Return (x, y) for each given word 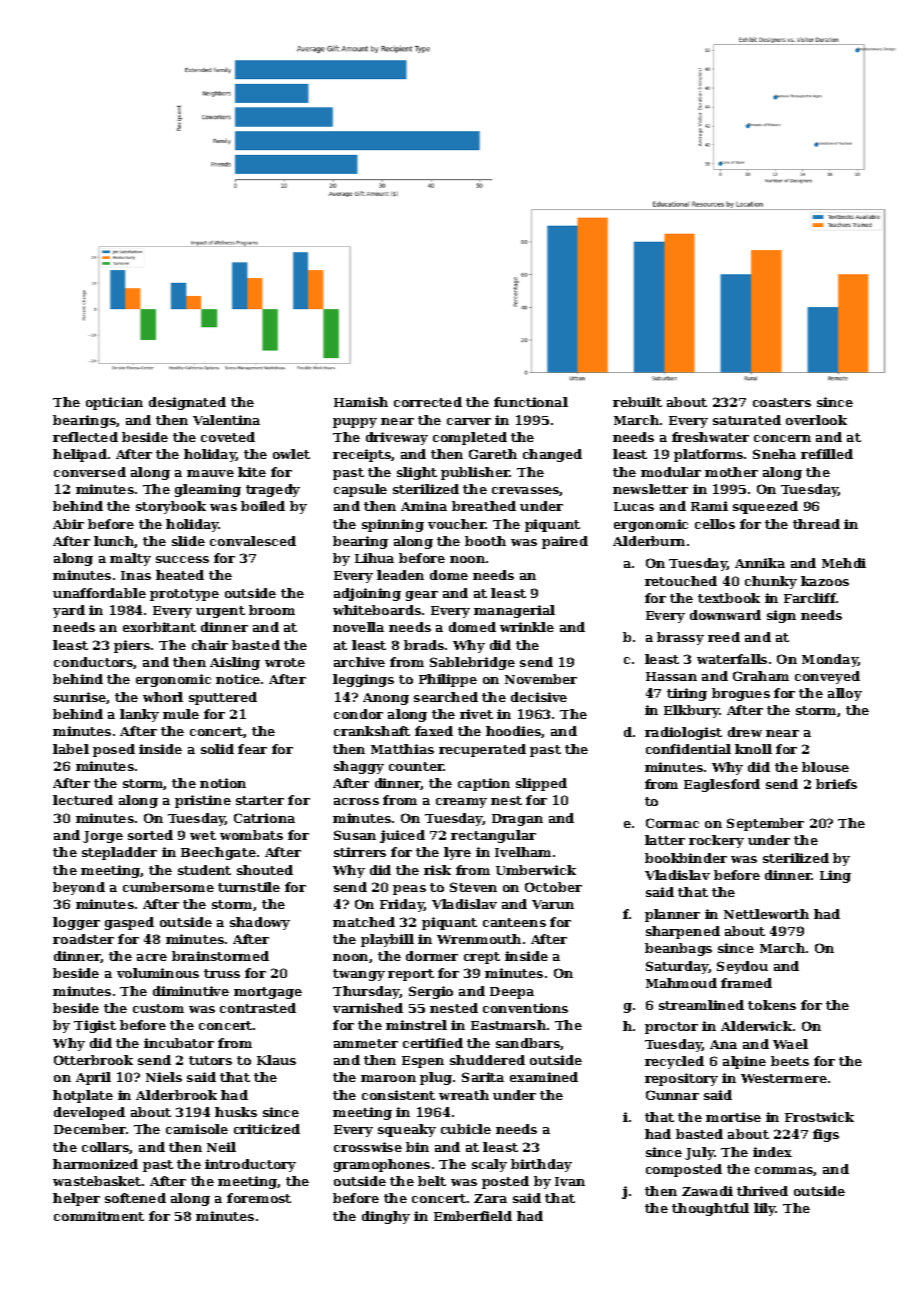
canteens (514, 922)
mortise (733, 1117)
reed (724, 637)
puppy (355, 423)
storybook (171, 507)
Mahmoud (681, 983)
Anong (386, 699)
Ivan (570, 1181)
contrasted (258, 1008)
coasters (782, 402)
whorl (163, 697)
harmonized (95, 1164)
